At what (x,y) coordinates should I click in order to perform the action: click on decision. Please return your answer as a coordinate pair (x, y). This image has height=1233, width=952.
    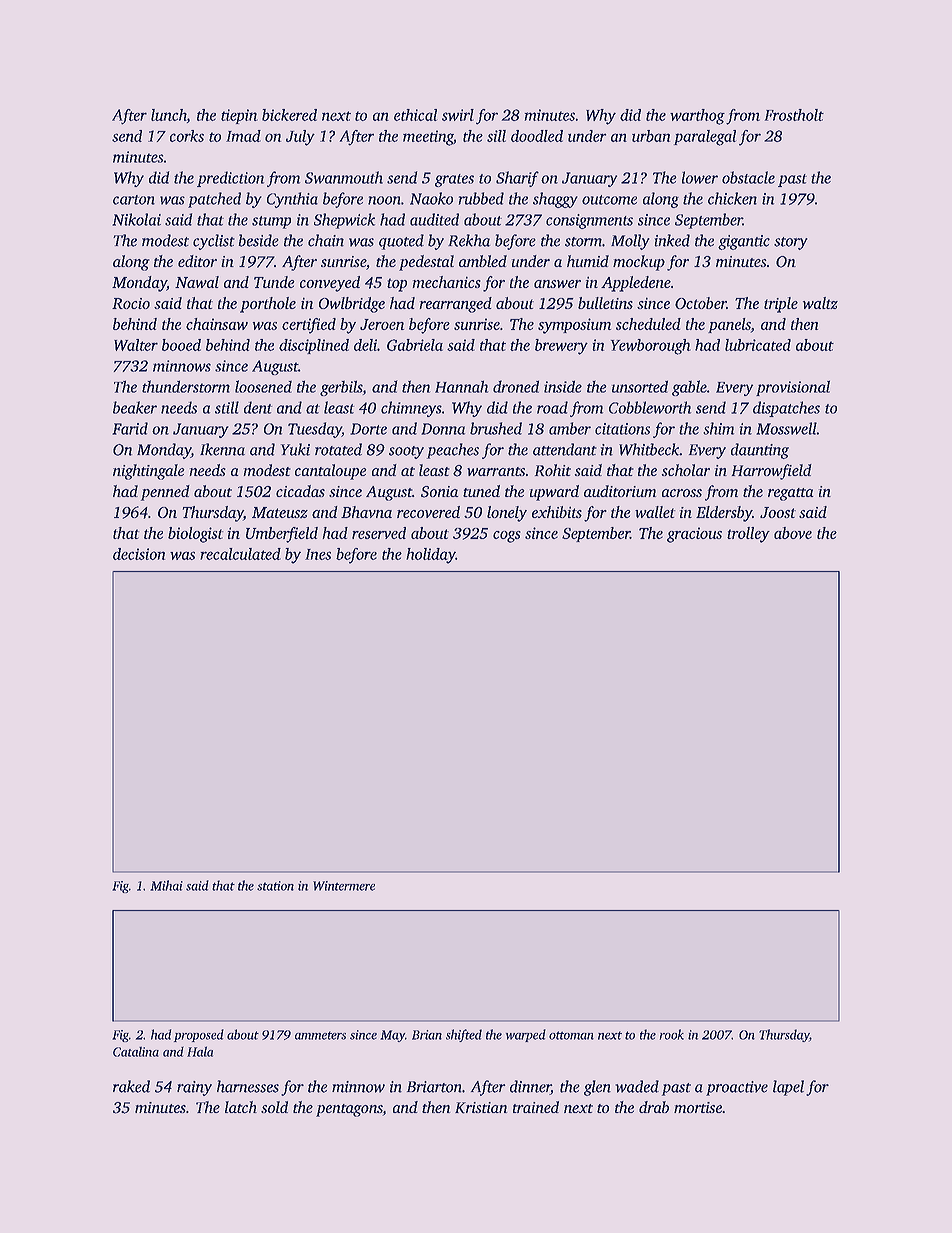
    Looking at the image, I should click on (139, 554).
